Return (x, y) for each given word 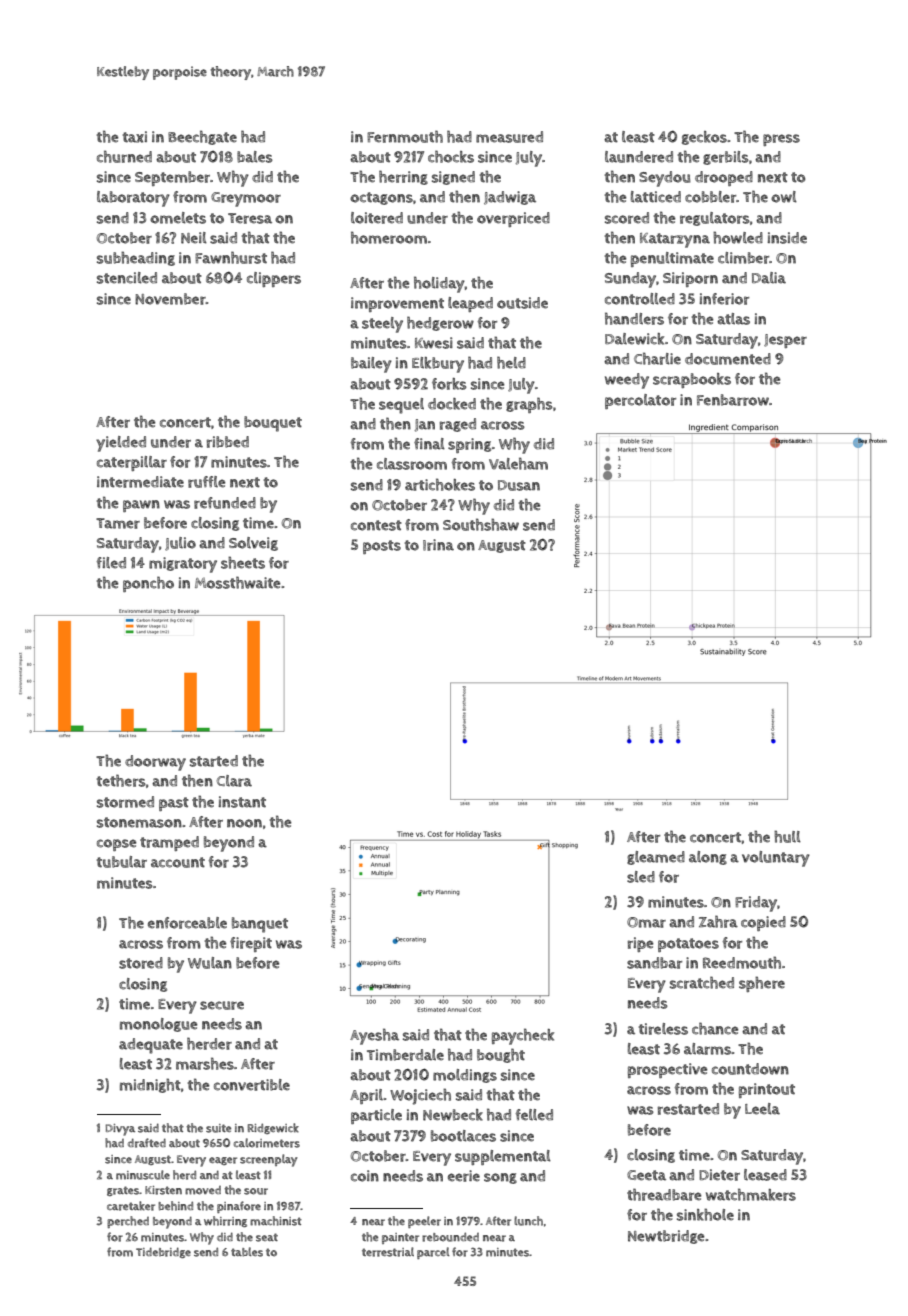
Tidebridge (163, 1252)
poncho (148, 584)
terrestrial (388, 1252)
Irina (438, 545)
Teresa (250, 218)
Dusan (519, 485)
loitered (377, 218)
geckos (704, 138)
